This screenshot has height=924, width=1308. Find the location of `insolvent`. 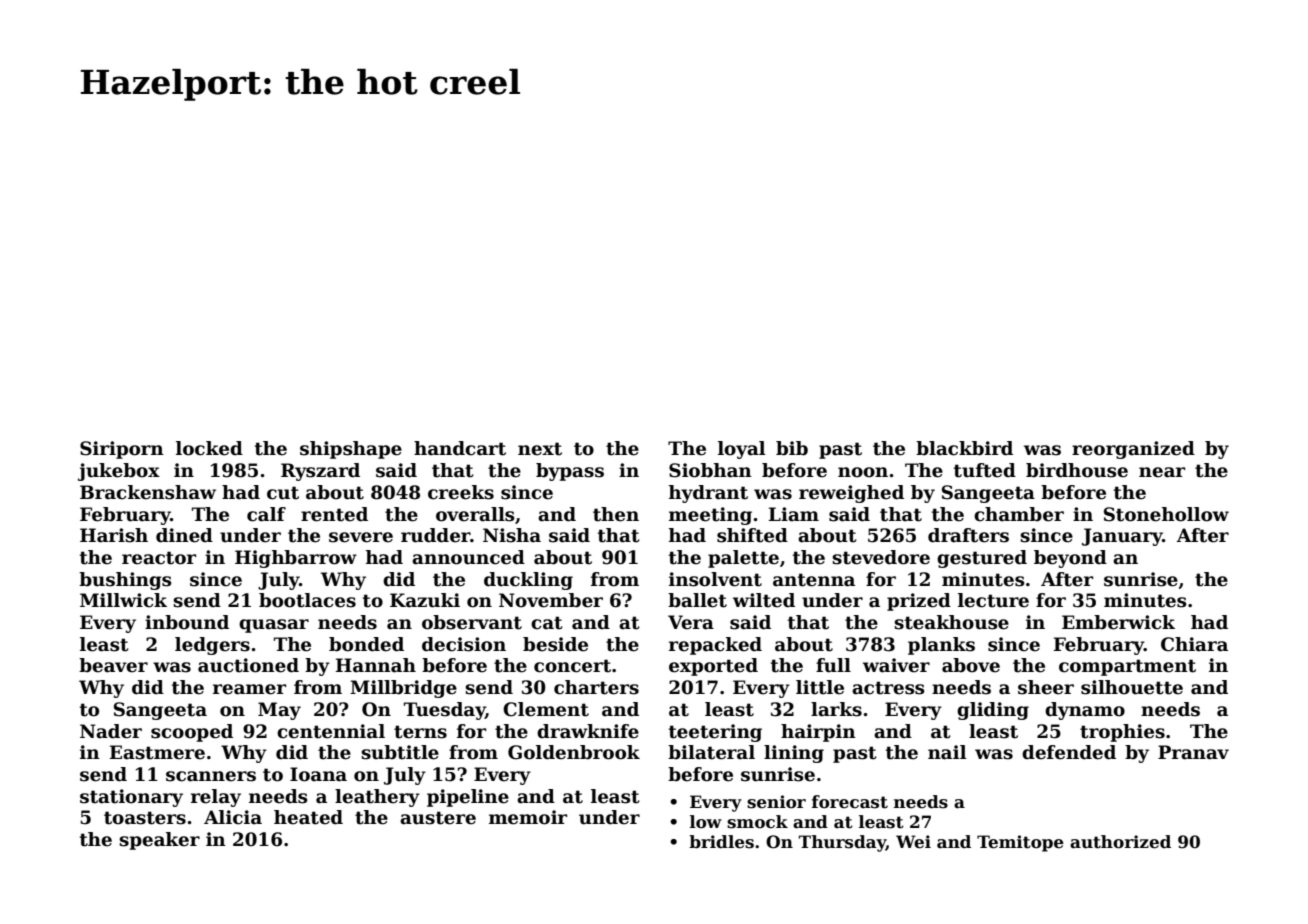

insolvent is located at coordinates (715, 579).
